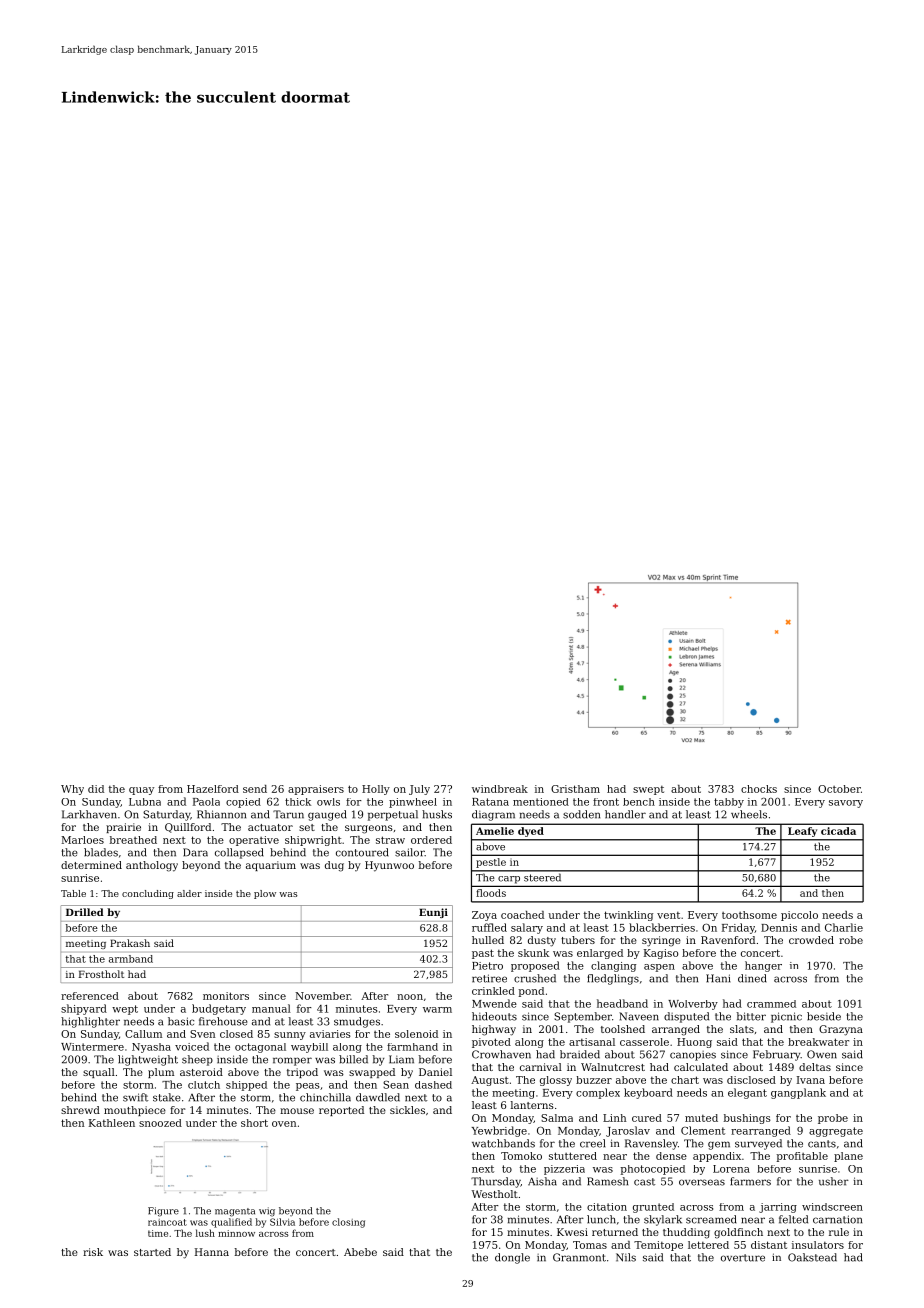 The height and width of the screenshot is (1308, 924). Describe the element at coordinates (503, 1143) in the screenshot. I see `watchbands` at that location.
